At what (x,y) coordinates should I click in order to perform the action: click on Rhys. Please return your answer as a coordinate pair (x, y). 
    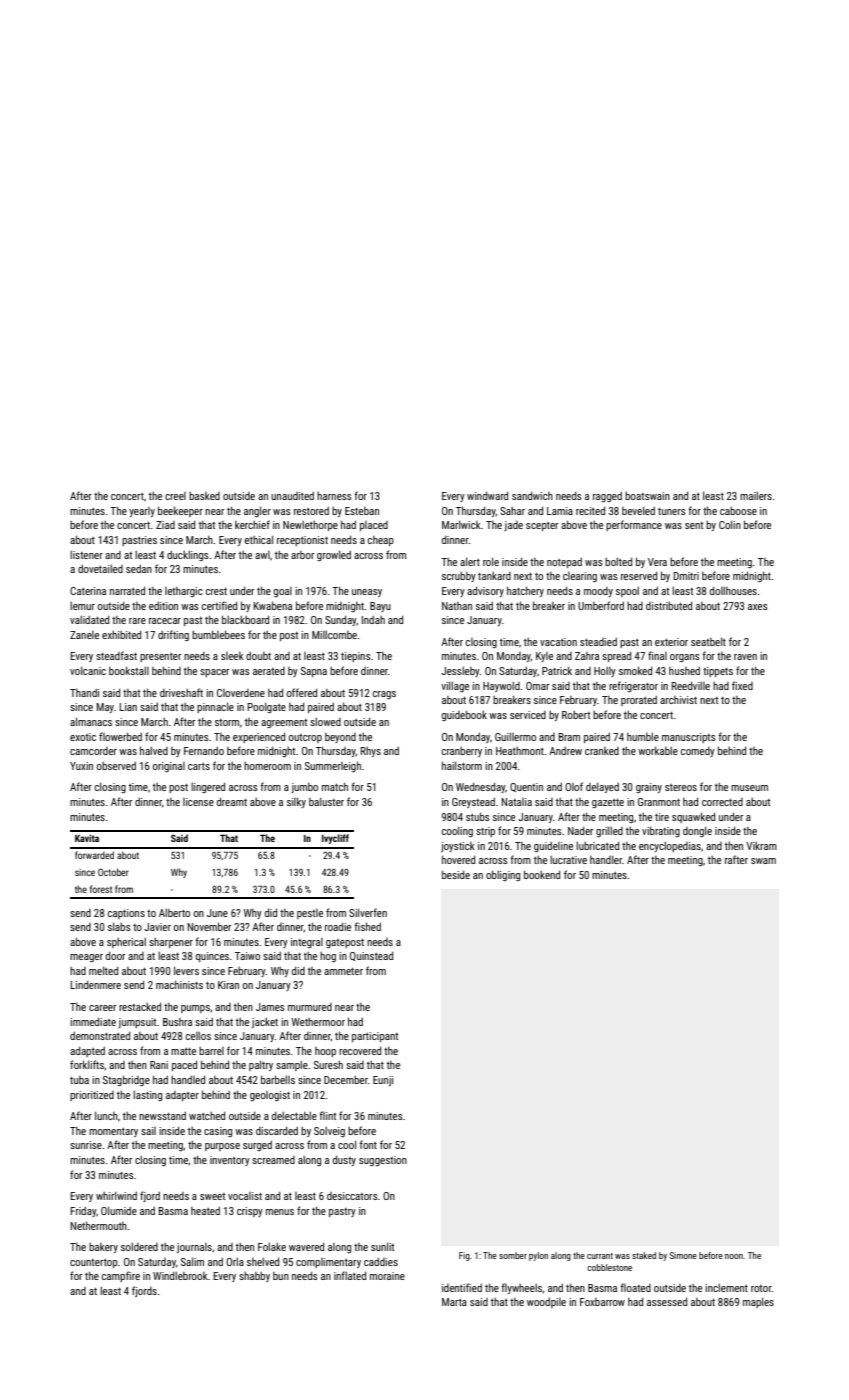
    Looking at the image, I should click on (371, 752).
